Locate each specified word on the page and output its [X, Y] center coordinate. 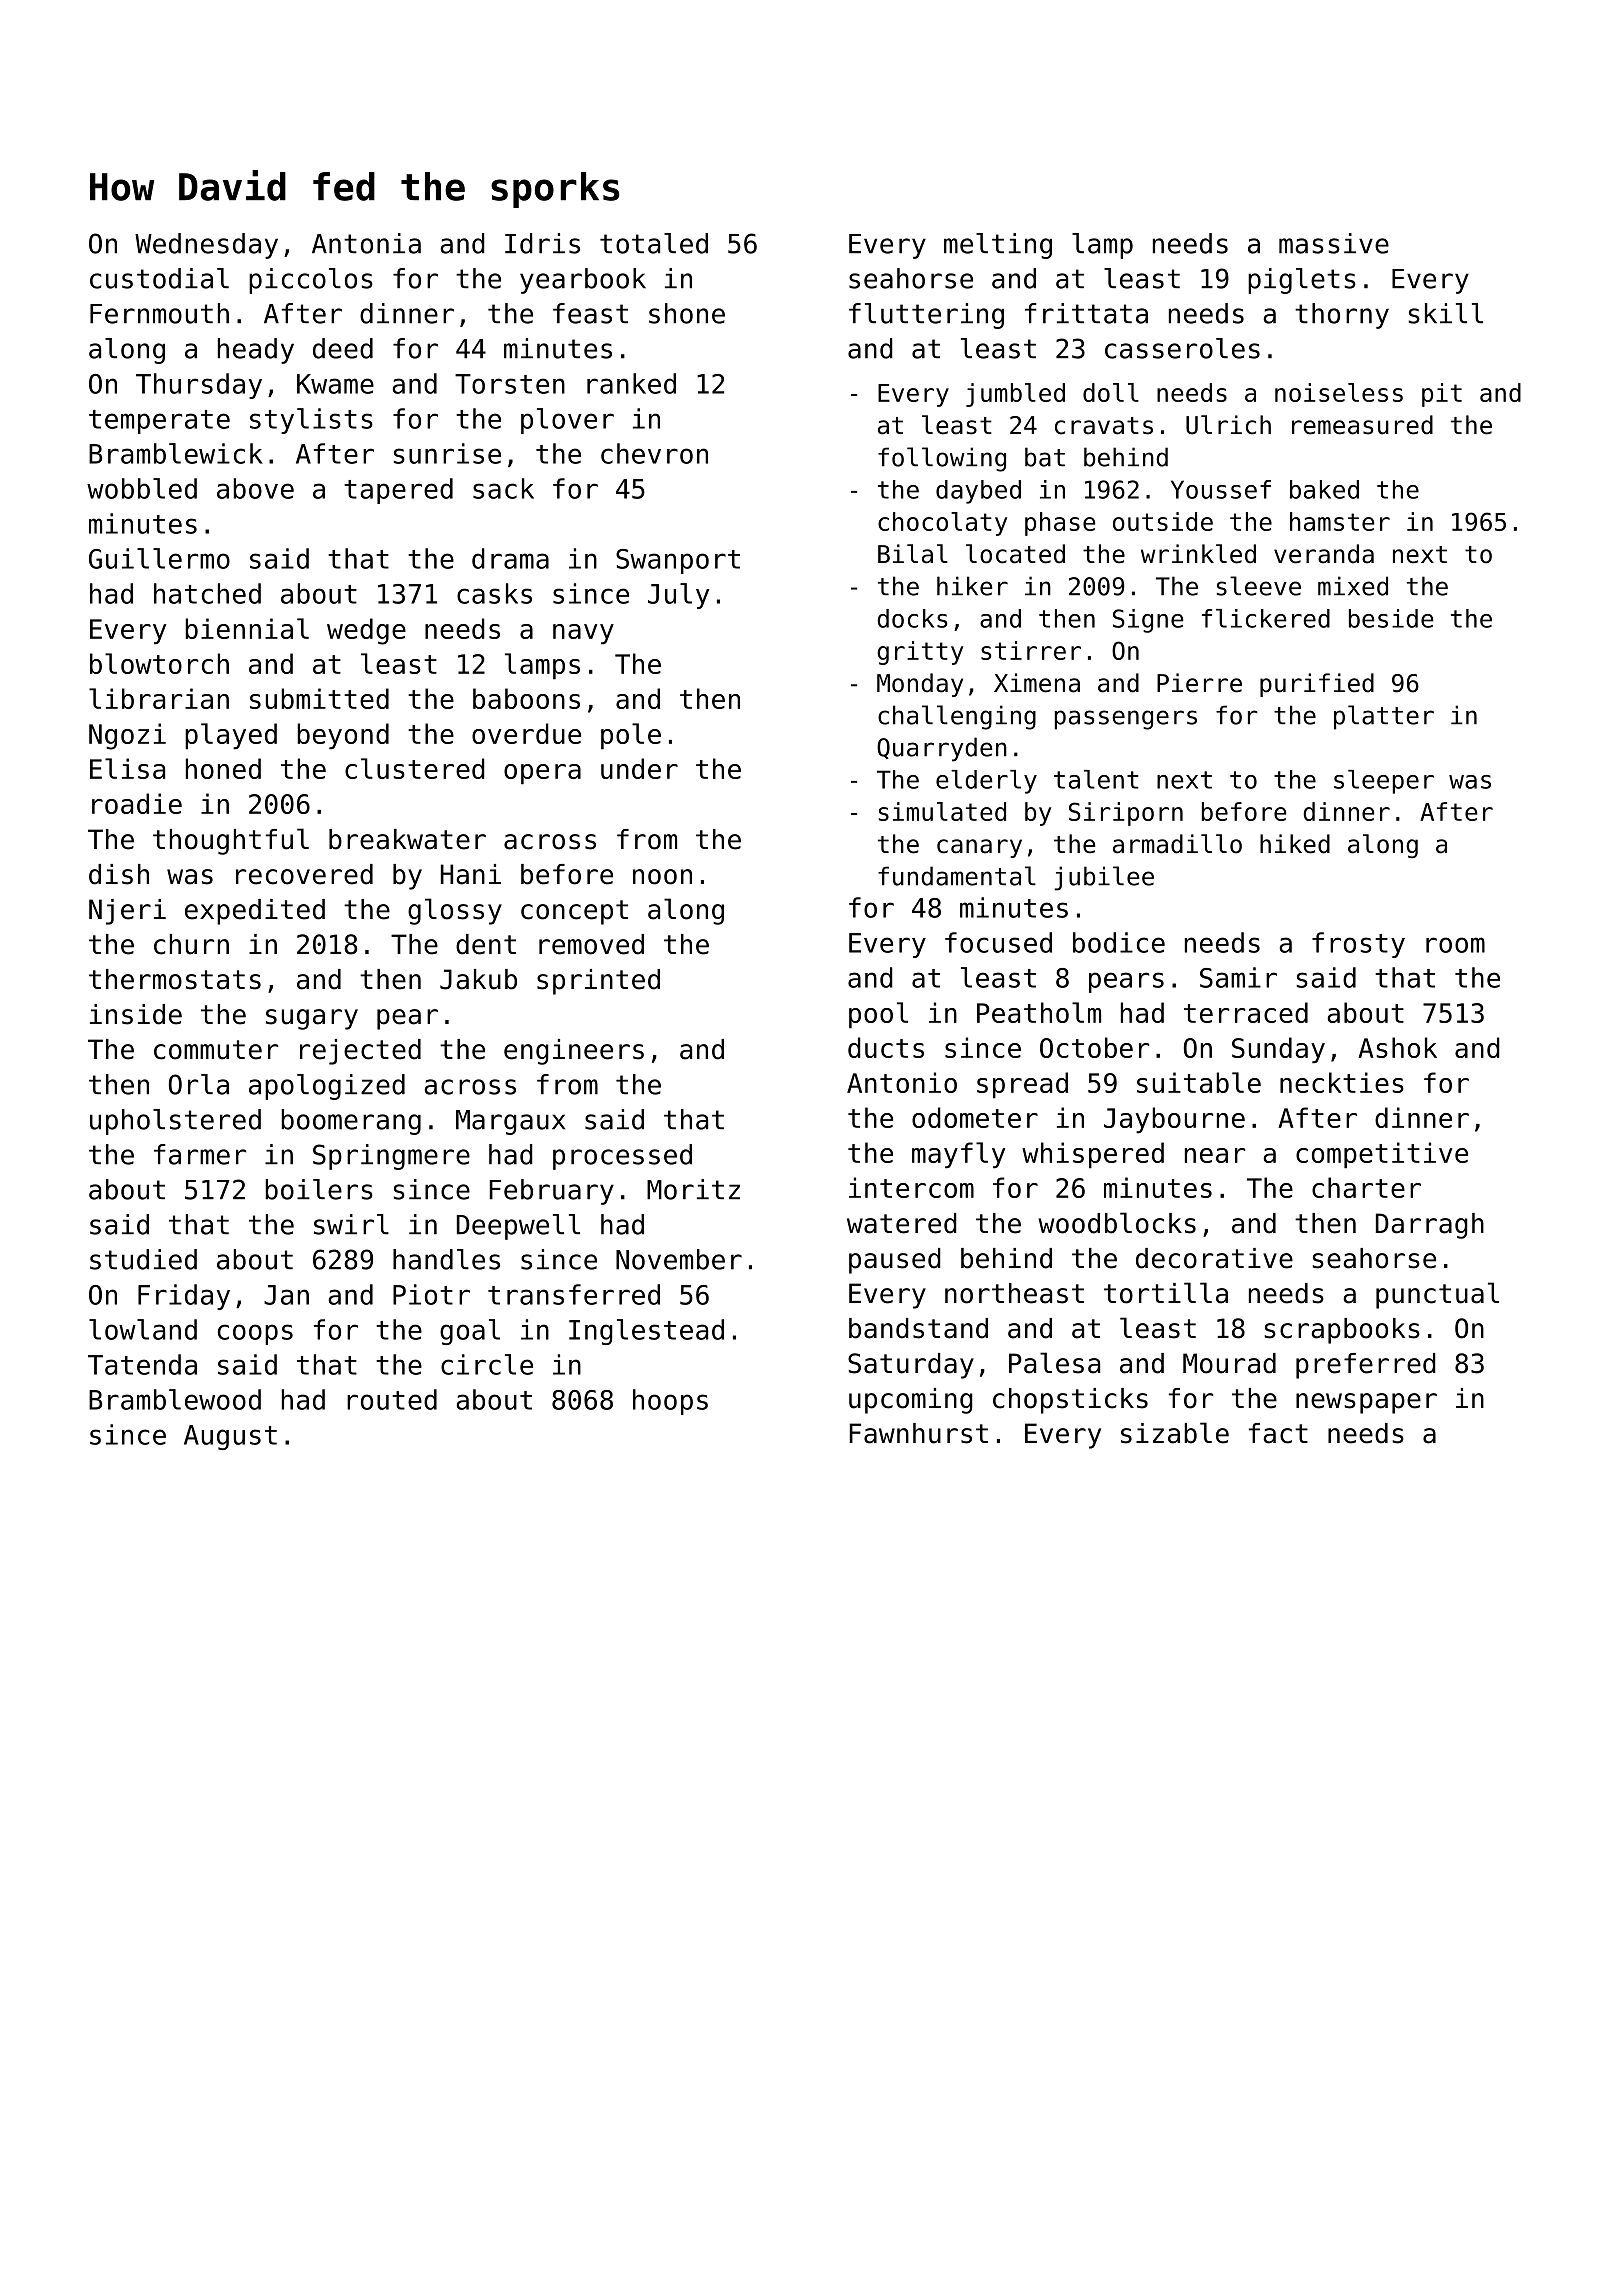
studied [143, 1259]
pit [1442, 395]
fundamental [957, 876]
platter [1384, 717]
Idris [542, 243]
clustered [415, 768]
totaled [654, 243]
